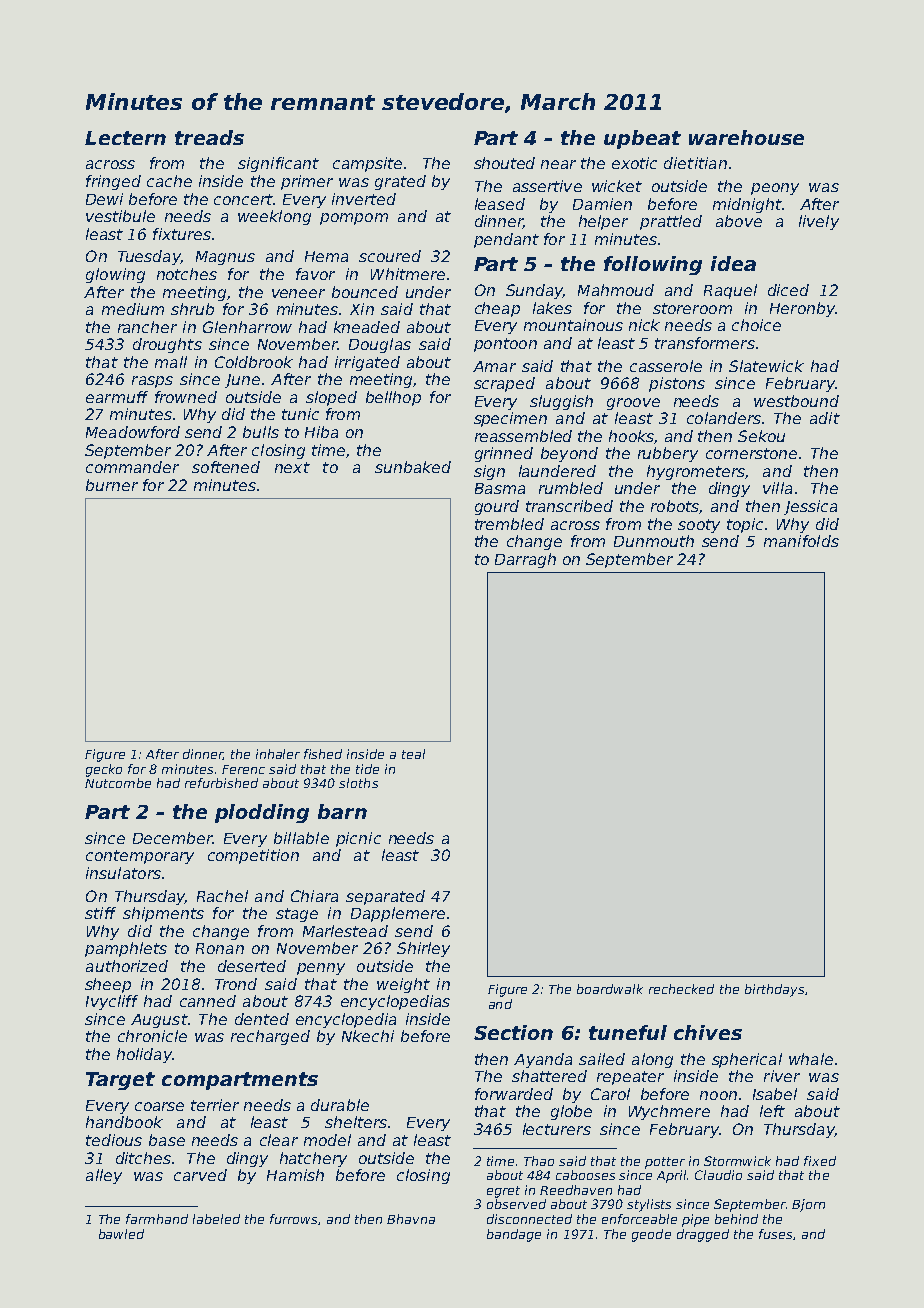  Describe the element at coordinates (140, 857) in the page. I see `contemporary` at that location.
